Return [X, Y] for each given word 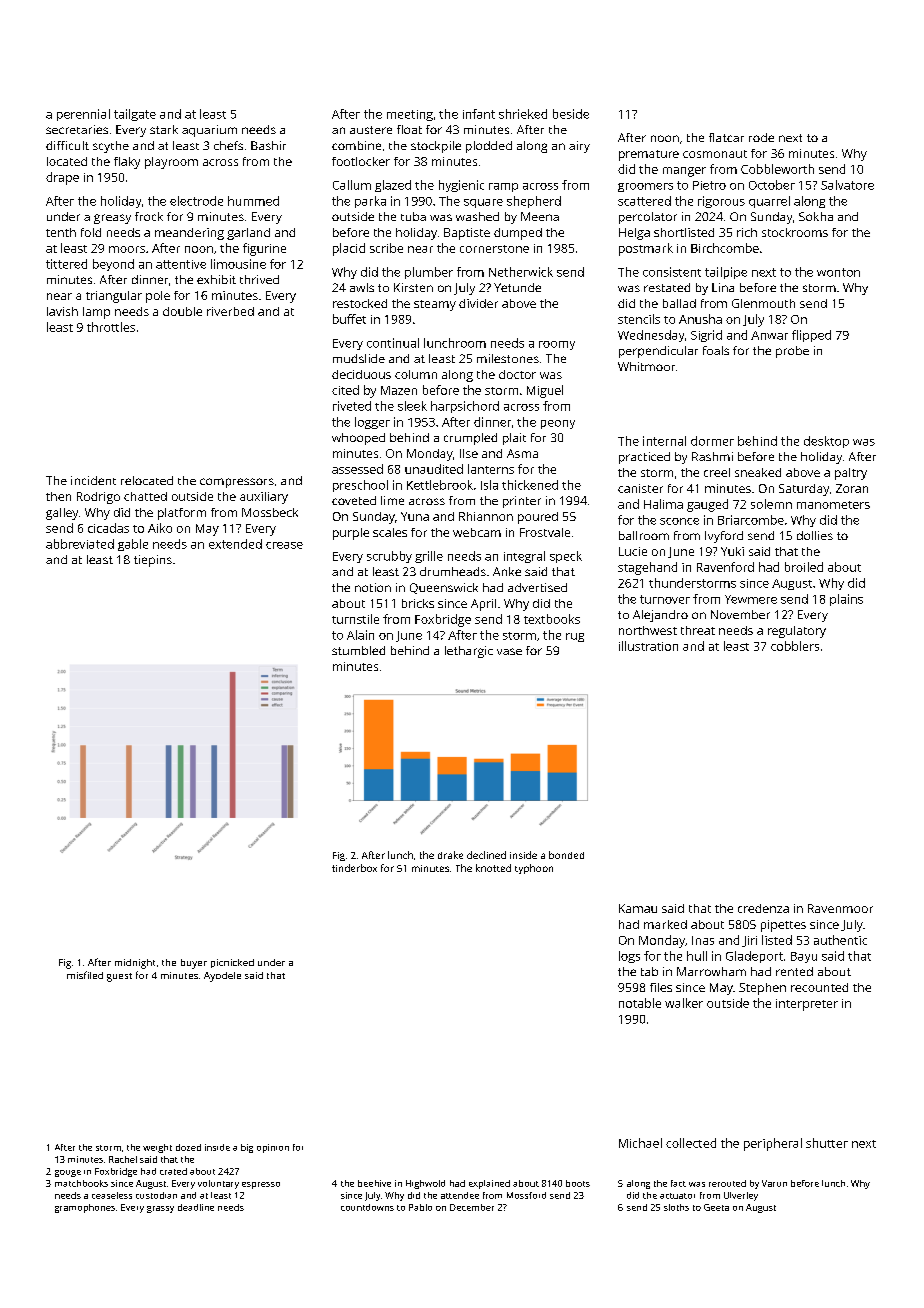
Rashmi [712, 456]
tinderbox [354, 868]
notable [640, 1003]
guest [119, 977]
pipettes [783, 926]
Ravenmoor [840, 908]
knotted [493, 868]
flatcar [726, 137]
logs [629, 957]
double [182, 311]
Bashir [268, 145]
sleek [412, 406]
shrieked [523, 114]
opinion [273, 1148]
